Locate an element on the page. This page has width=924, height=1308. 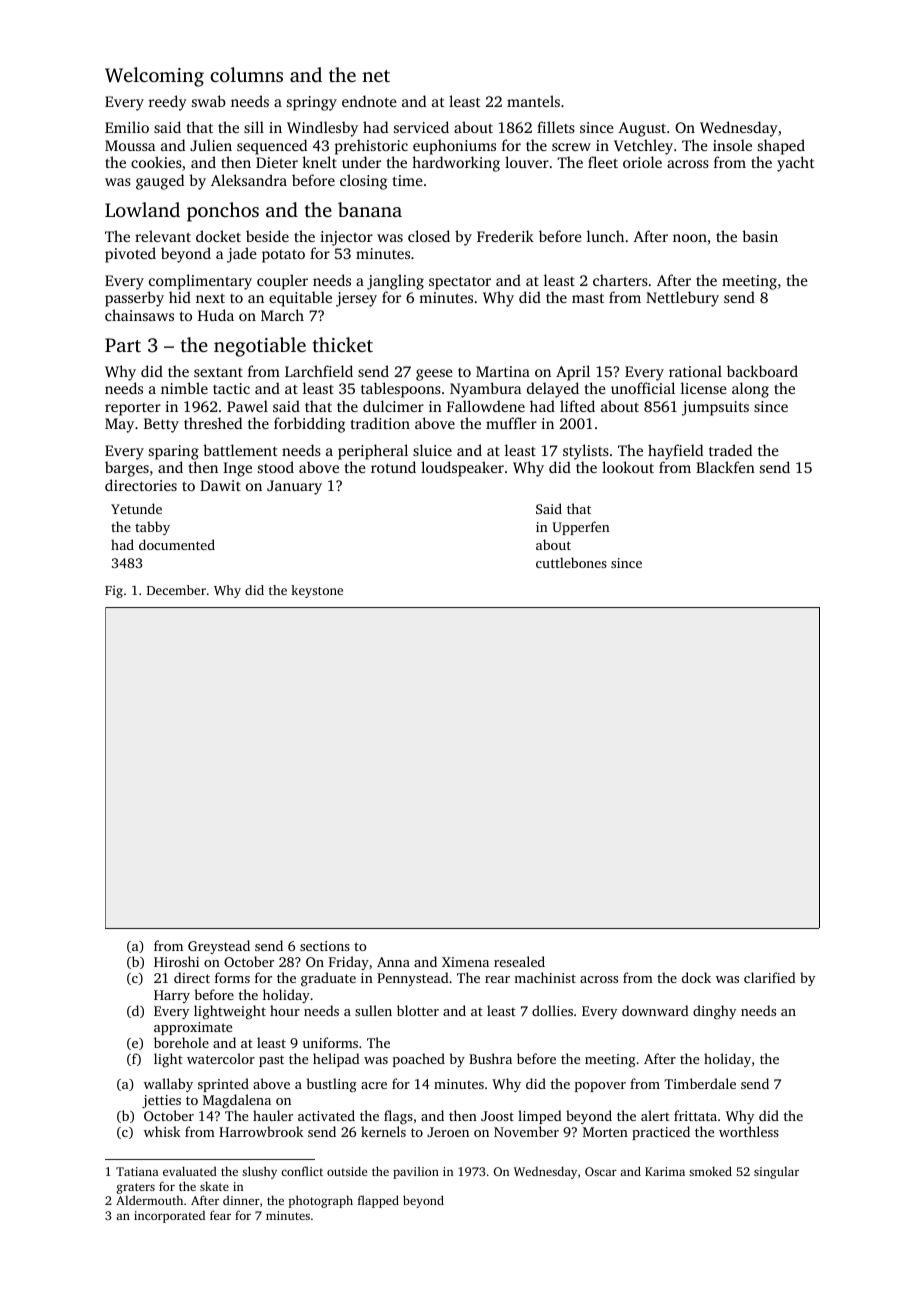
Anna is located at coordinates (393, 962).
